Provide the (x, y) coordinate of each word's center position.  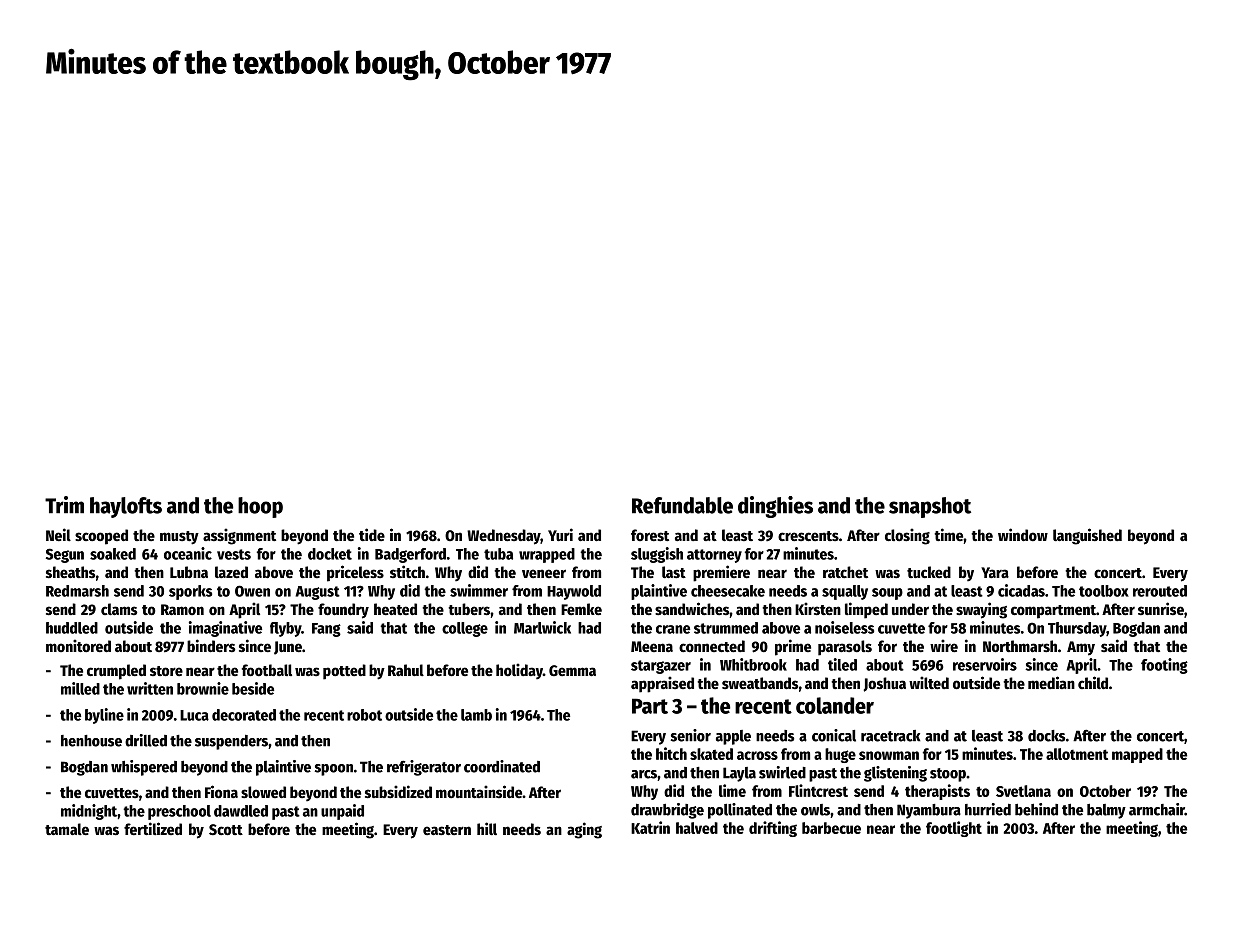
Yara (995, 572)
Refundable (682, 505)
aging (584, 830)
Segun (65, 555)
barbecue (831, 828)
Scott (226, 829)
